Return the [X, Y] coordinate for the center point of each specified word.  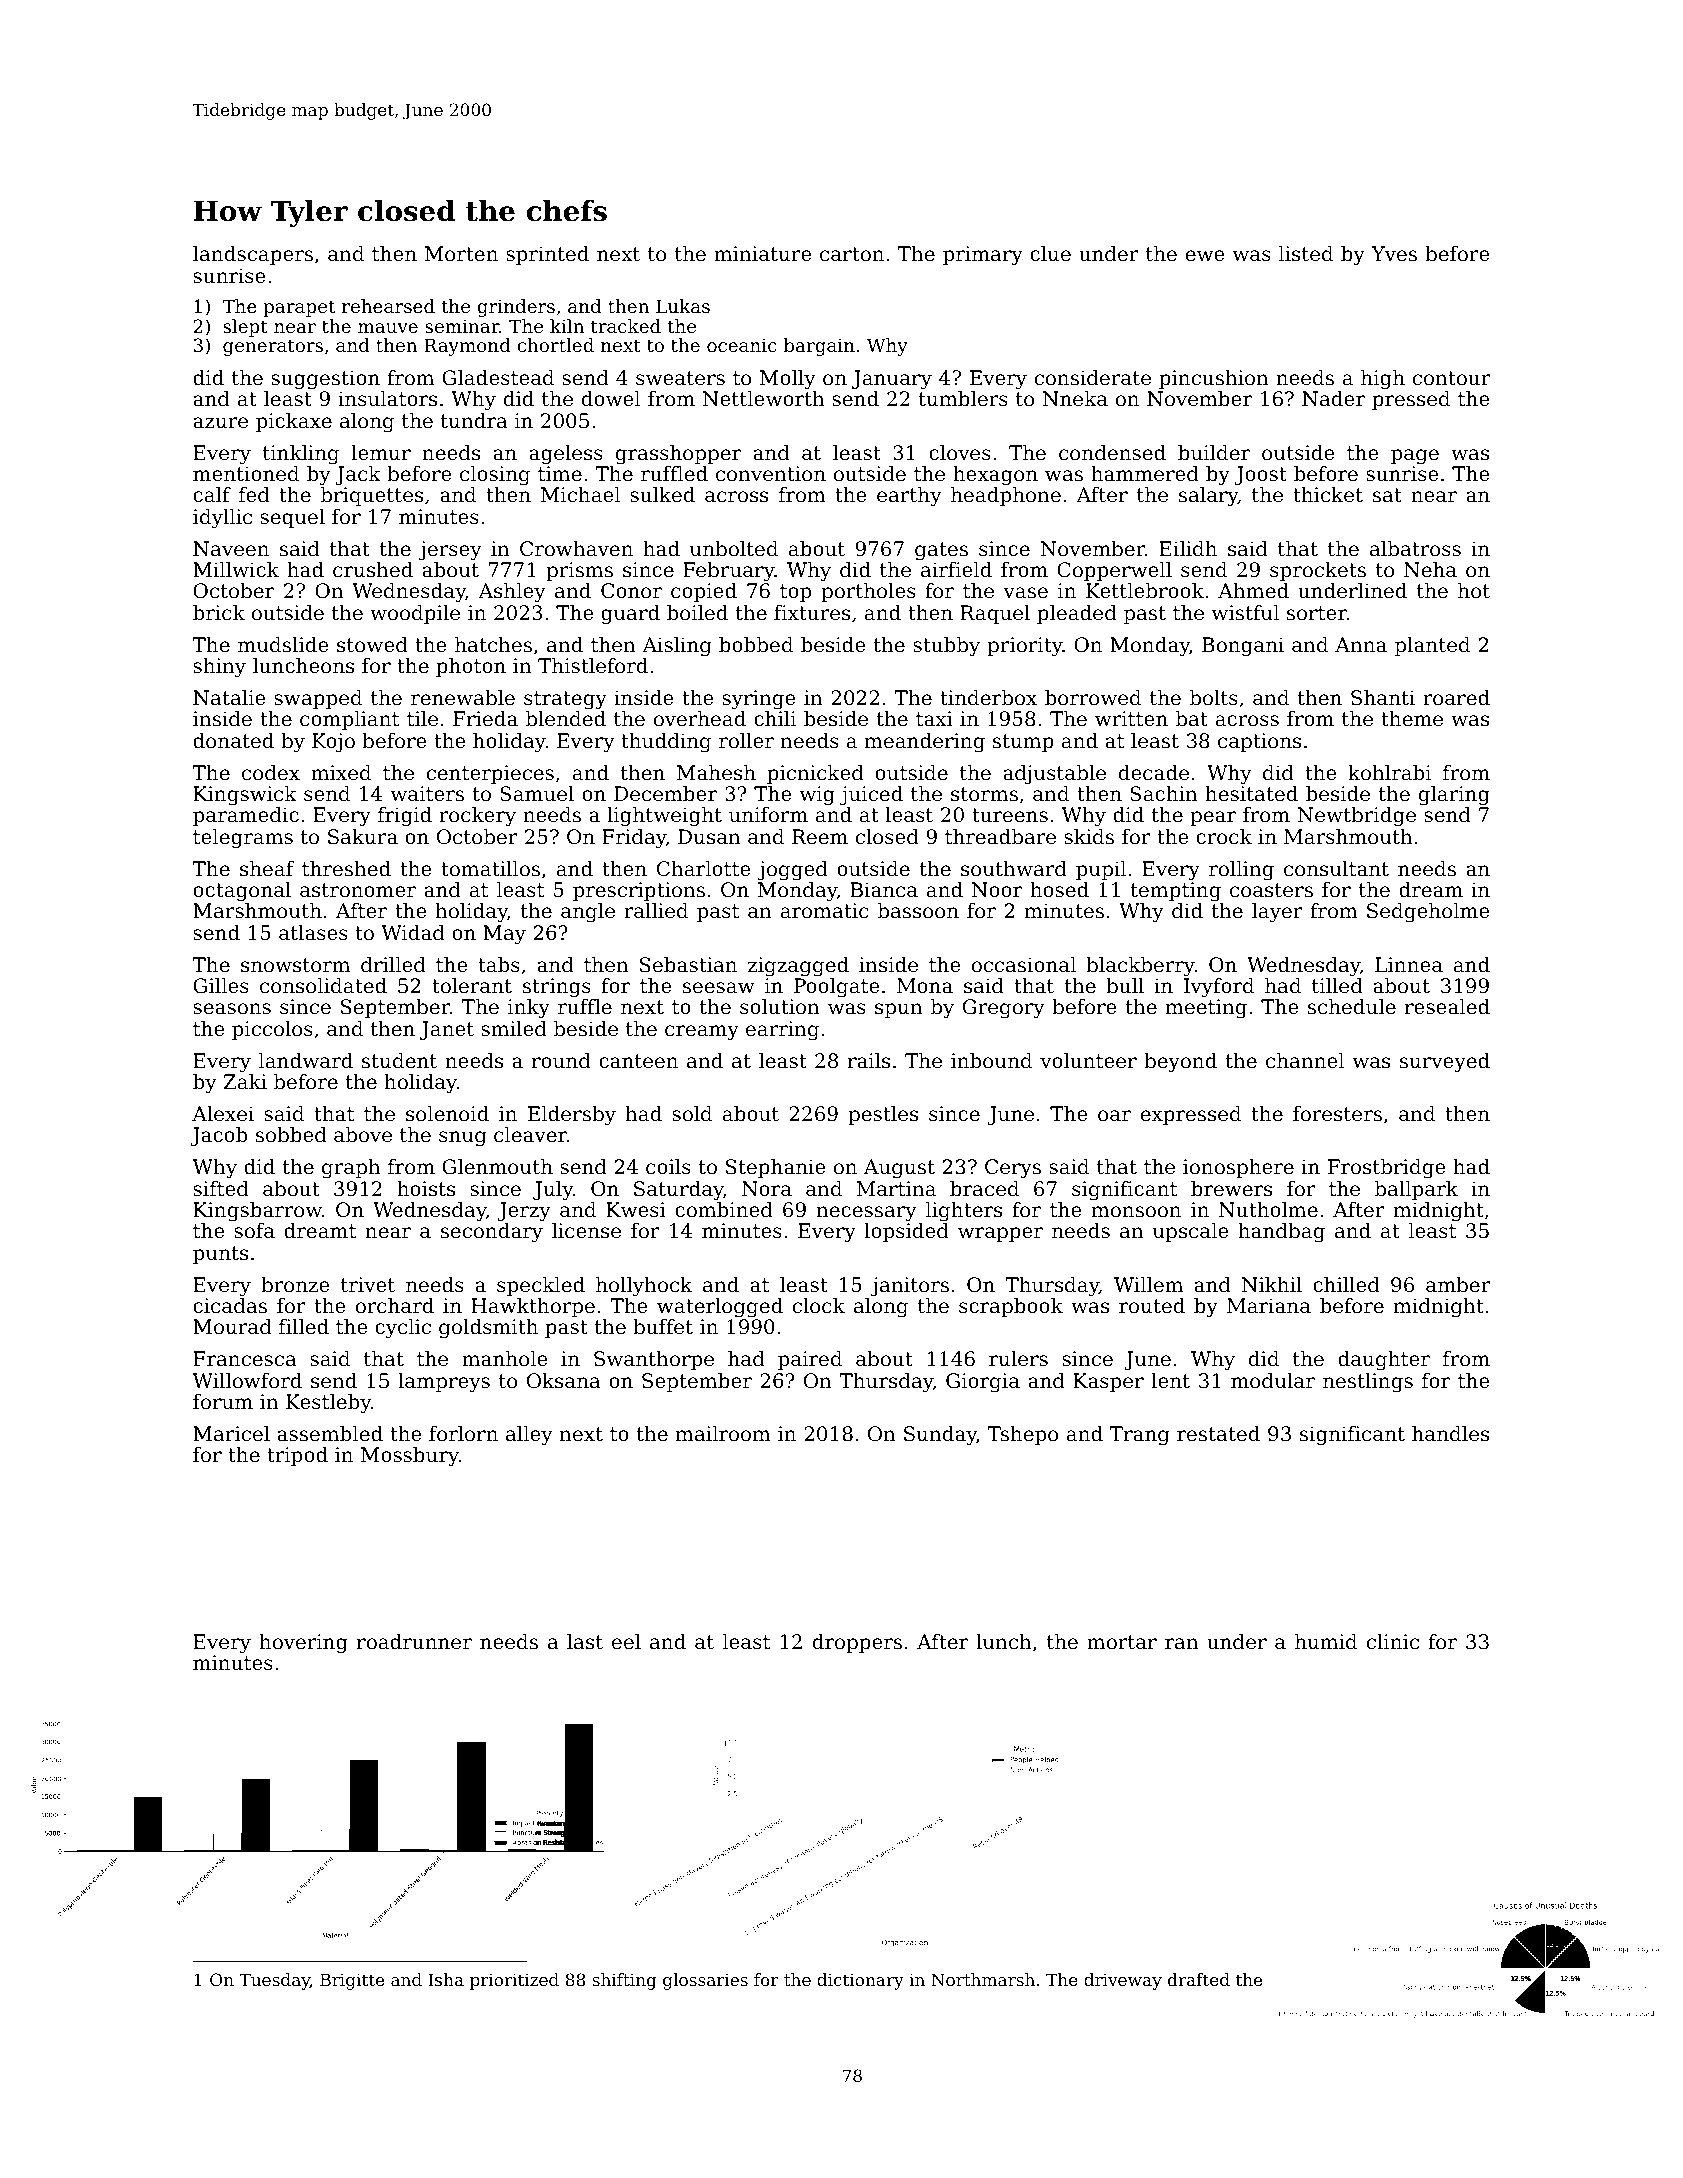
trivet [368, 1285]
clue [1050, 254]
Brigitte [352, 1981]
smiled [514, 1029]
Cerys [1013, 1169]
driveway [1123, 1981]
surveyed [1445, 1063]
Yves [1394, 253]
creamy [702, 1033]
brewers [1231, 1189]
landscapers [253, 255]
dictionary [860, 1981]
